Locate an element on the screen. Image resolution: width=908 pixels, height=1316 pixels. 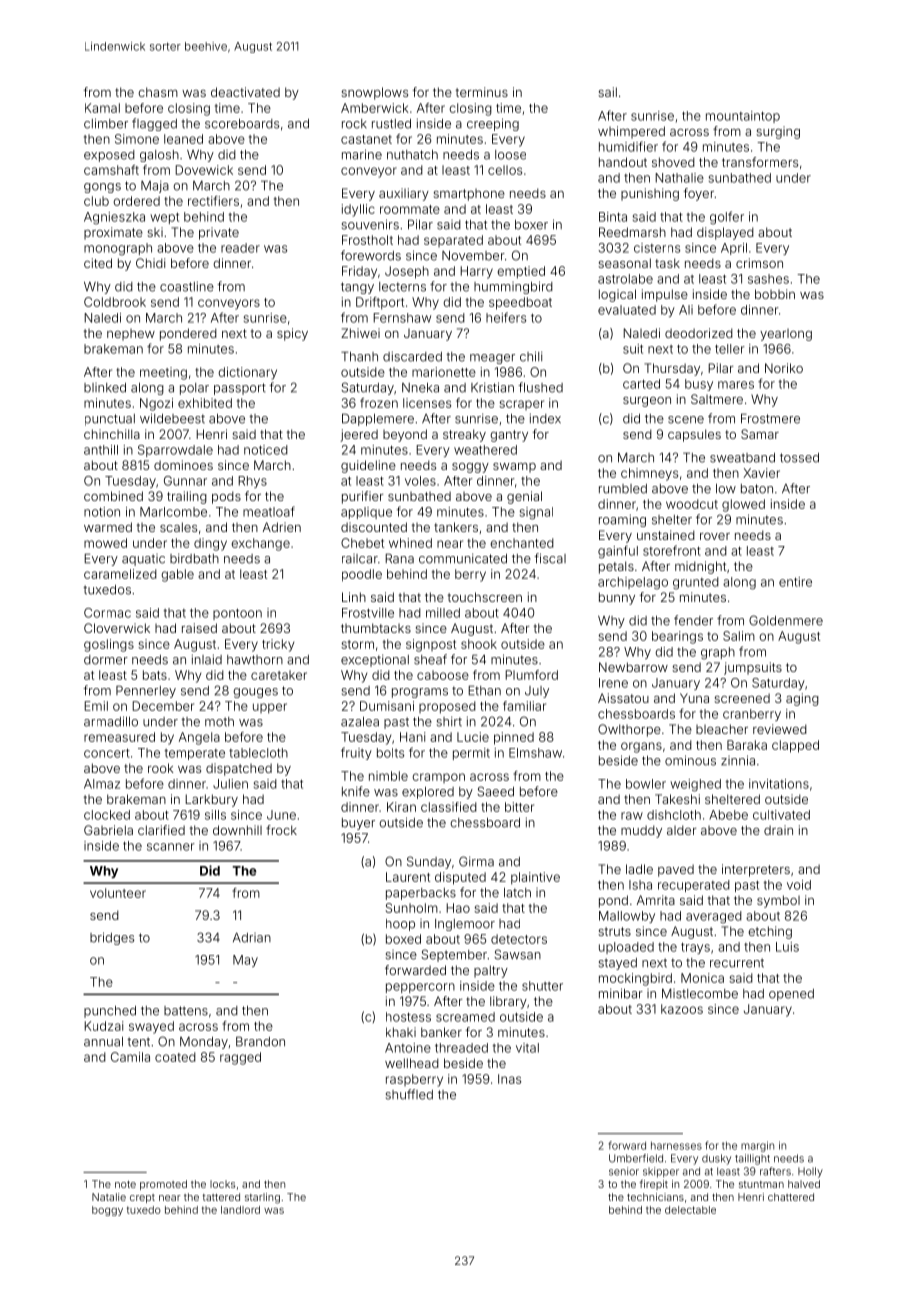
inlaid is located at coordinates (207, 659).
